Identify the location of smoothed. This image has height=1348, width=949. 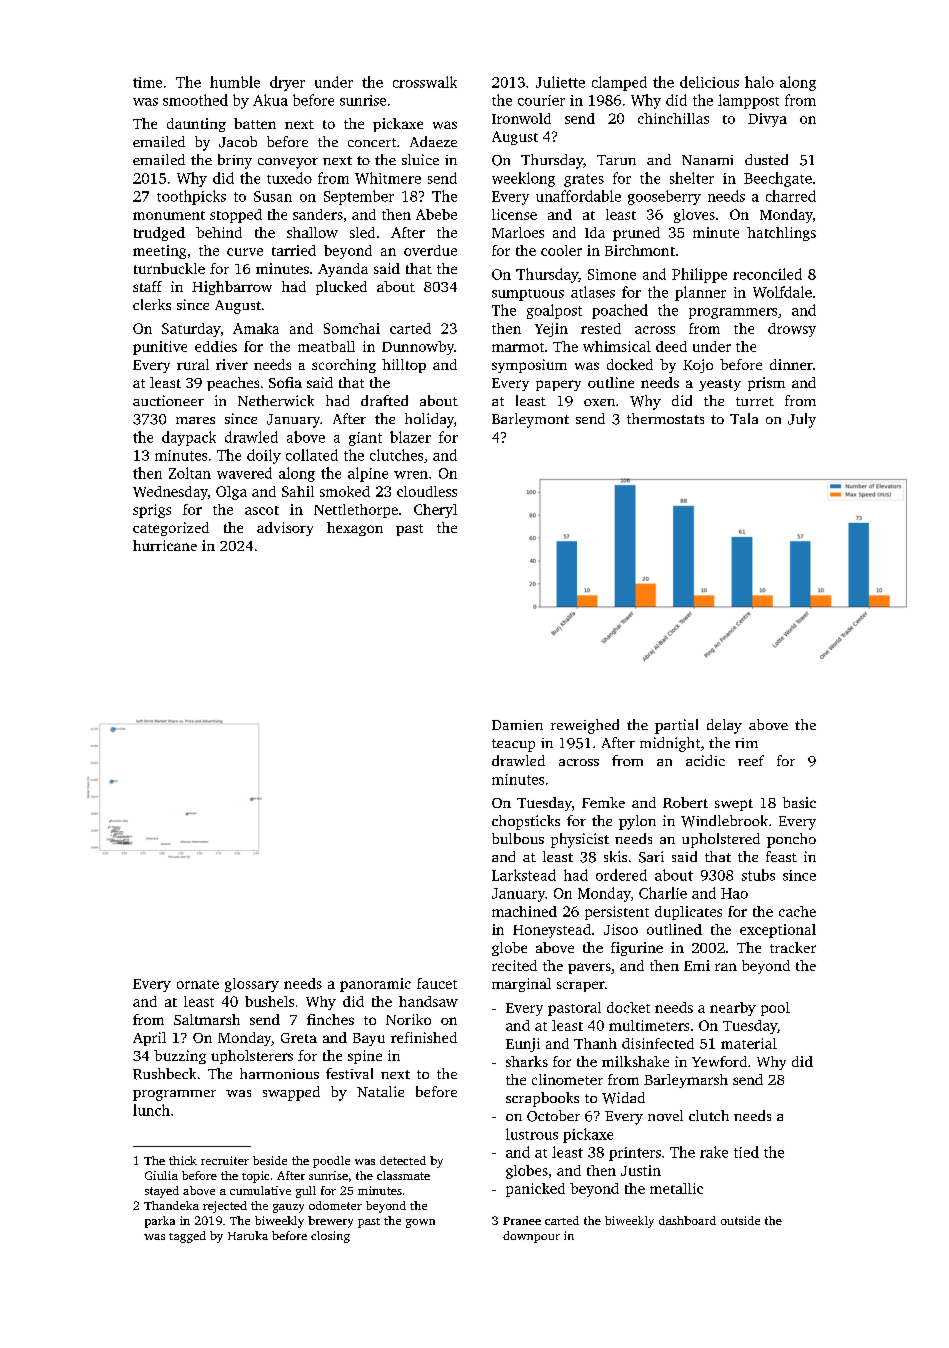
(195, 100).
